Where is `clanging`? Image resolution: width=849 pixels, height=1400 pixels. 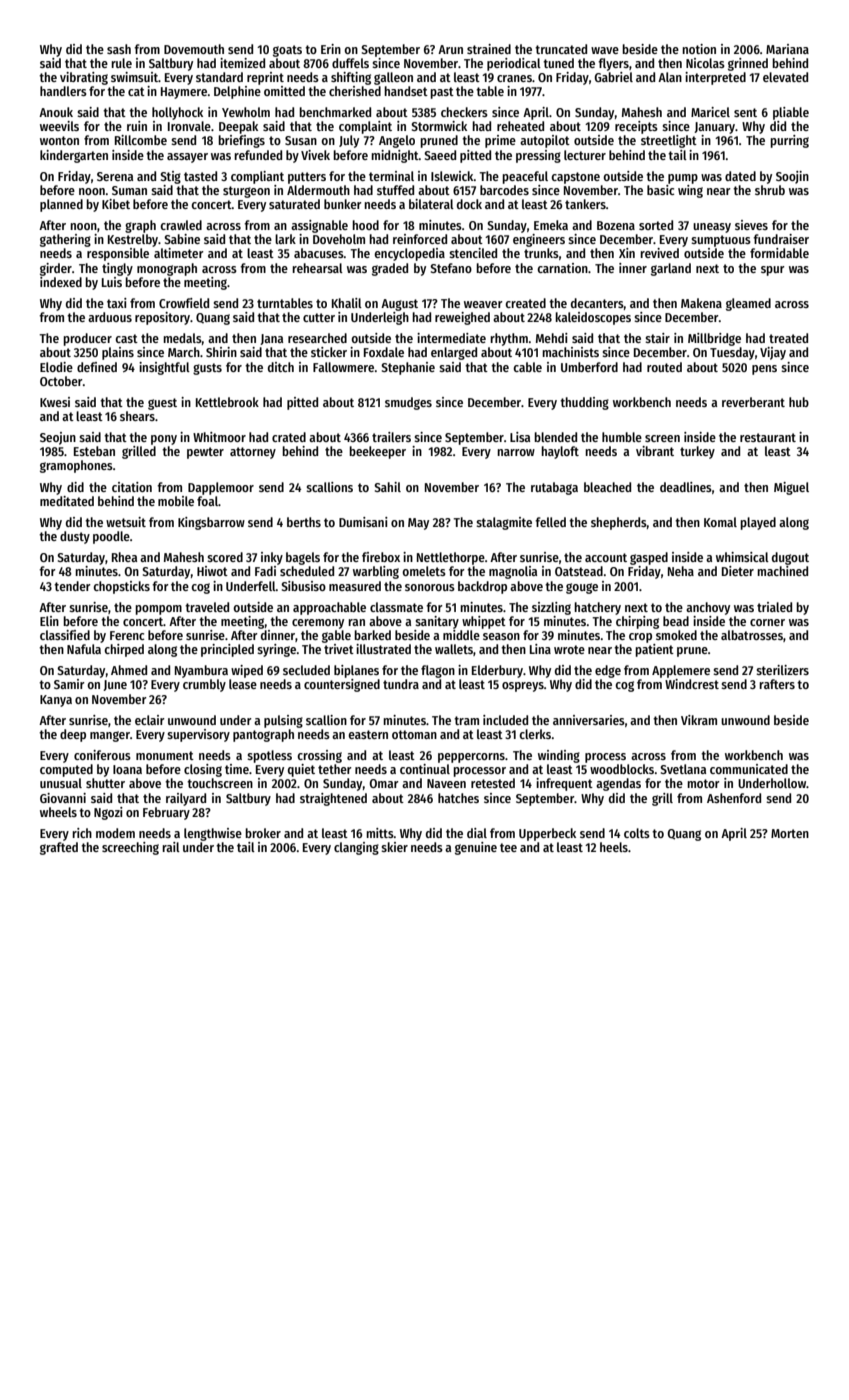
clanging is located at coordinates (356, 848).
